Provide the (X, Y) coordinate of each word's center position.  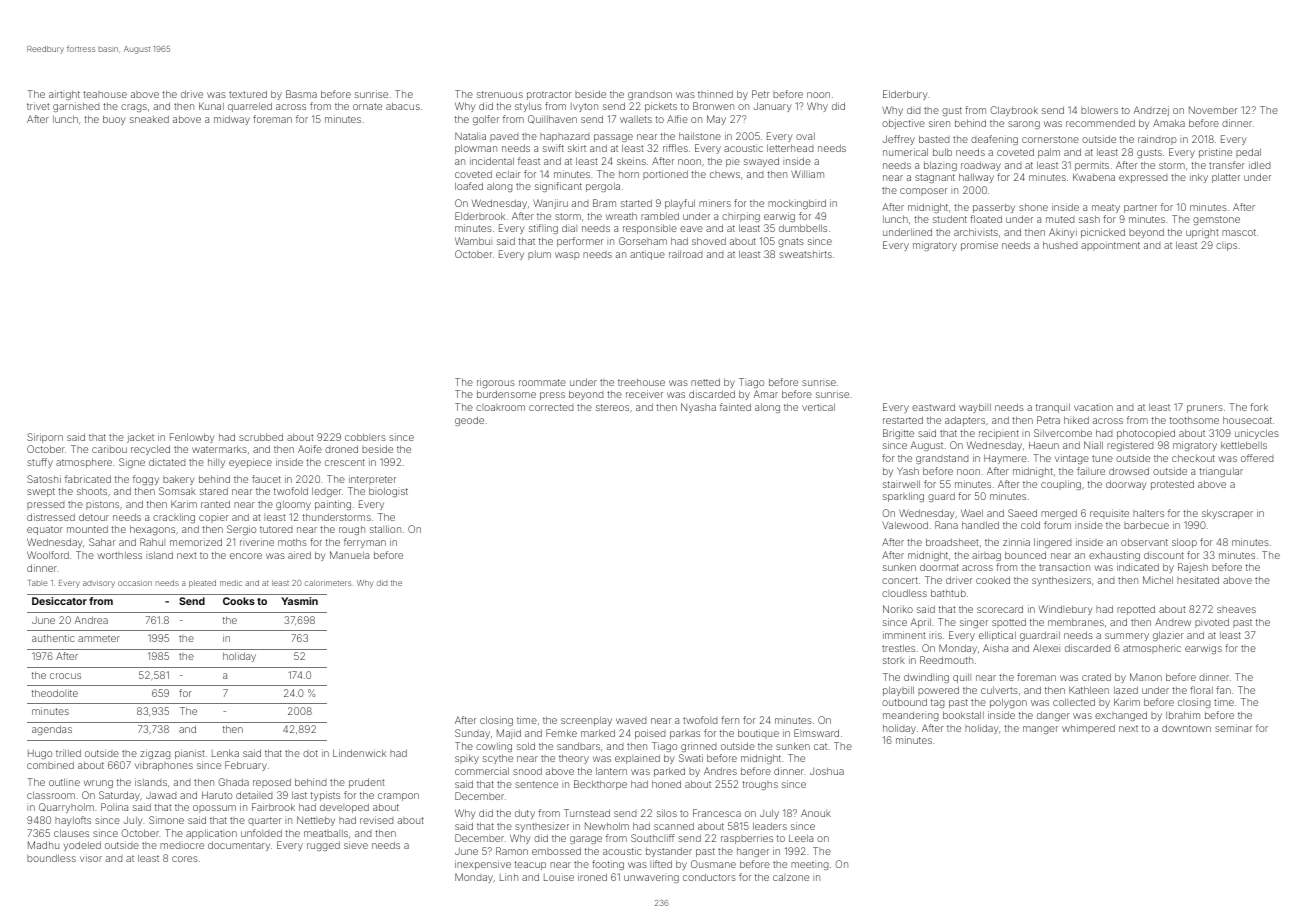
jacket (140, 438)
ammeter (99, 638)
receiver (644, 394)
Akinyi (1063, 233)
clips (1226, 246)
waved (631, 721)
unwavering (651, 879)
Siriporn (45, 438)
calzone (791, 877)
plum (539, 255)
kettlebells (1244, 445)
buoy (114, 120)
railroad (685, 254)
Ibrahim (1183, 715)
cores (185, 859)
